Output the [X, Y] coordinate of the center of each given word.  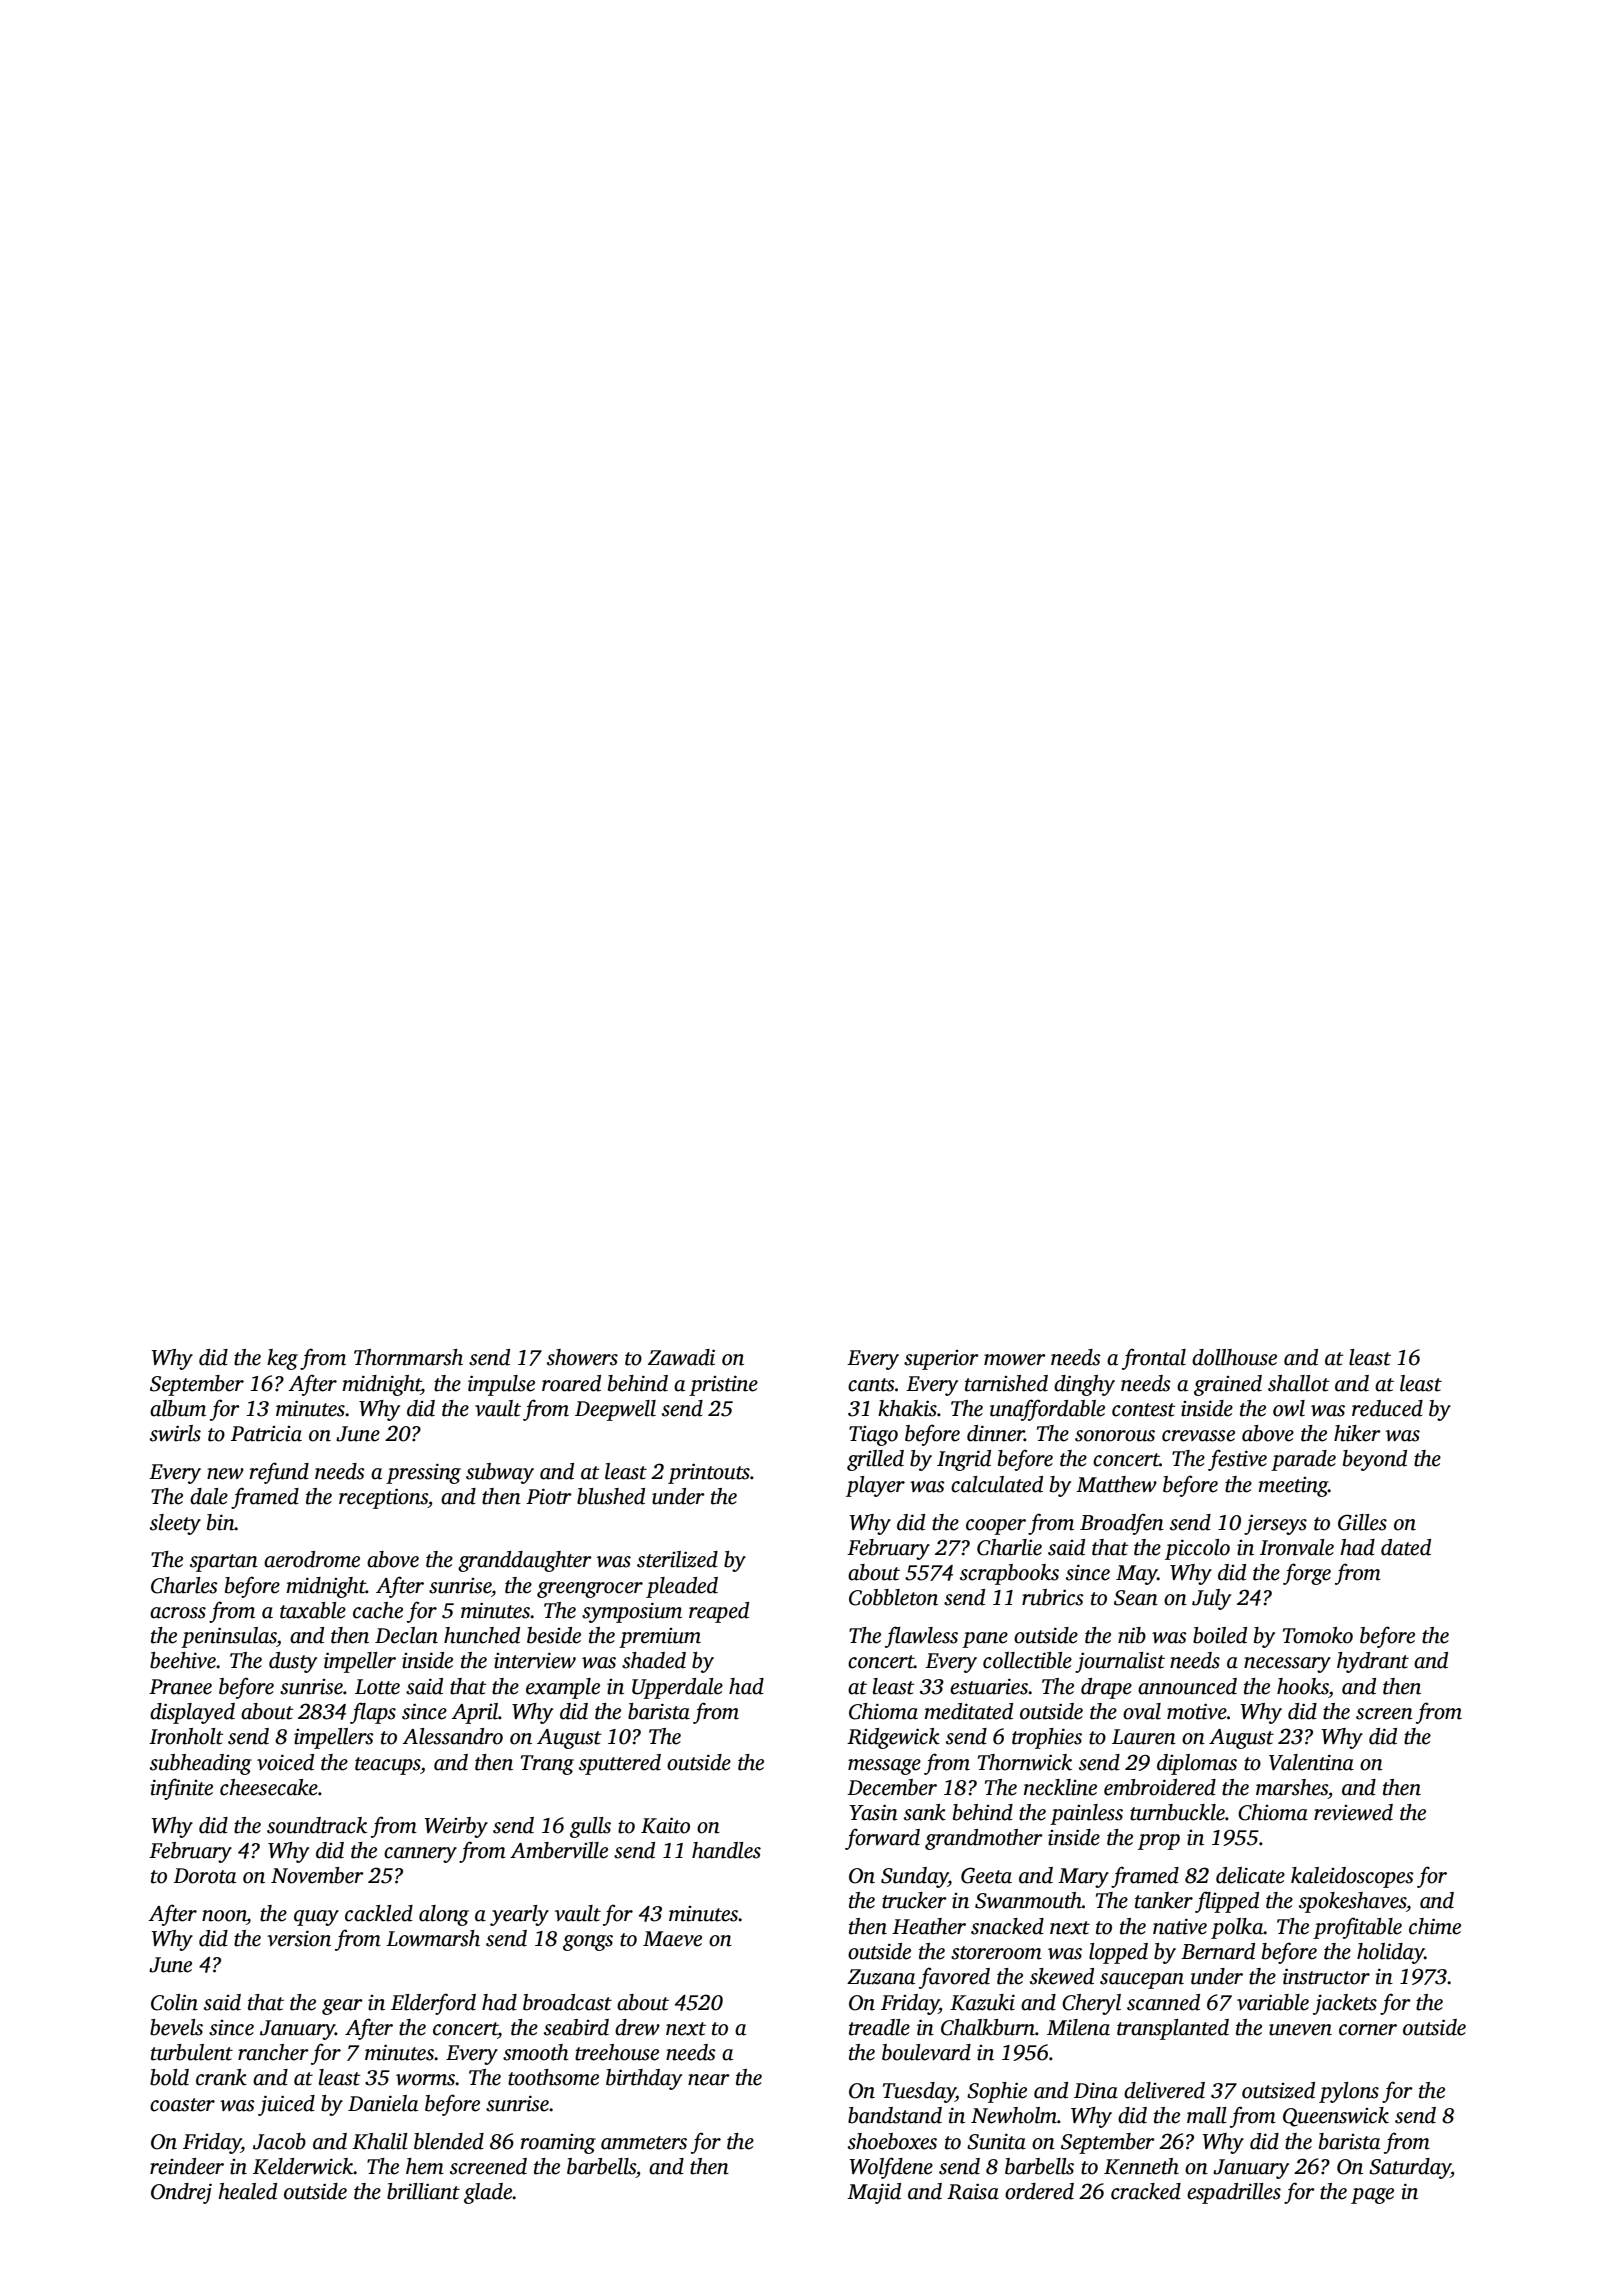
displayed [192, 1713]
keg [282, 1359]
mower [1015, 1360]
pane [985, 1640]
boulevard [926, 2052]
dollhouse [1234, 1357]
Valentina [1311, 1762]
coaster [182, 2105]
